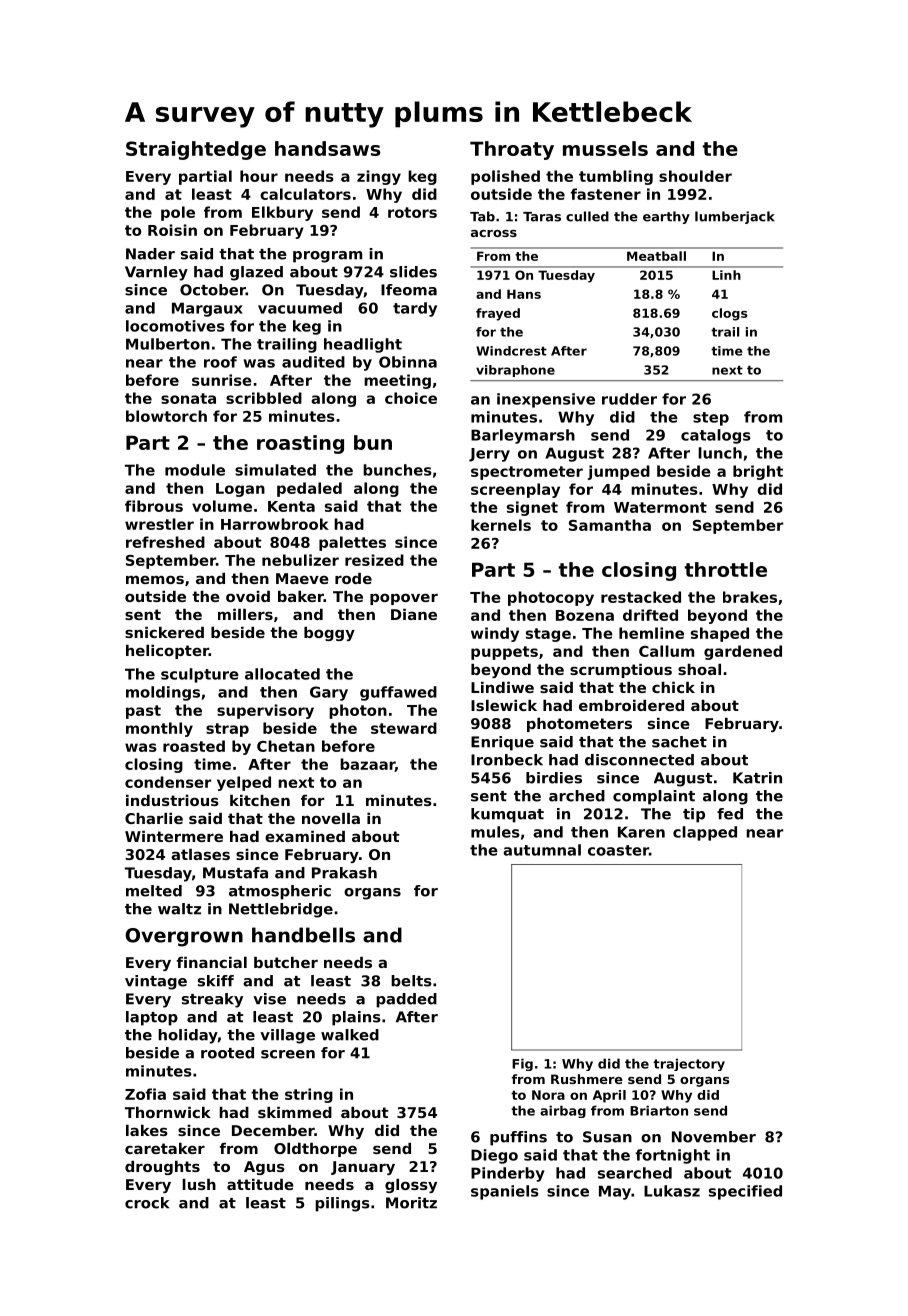  Describe the element at coordinates (409, 290) in the page. I see `Ifeoma` at that location.
